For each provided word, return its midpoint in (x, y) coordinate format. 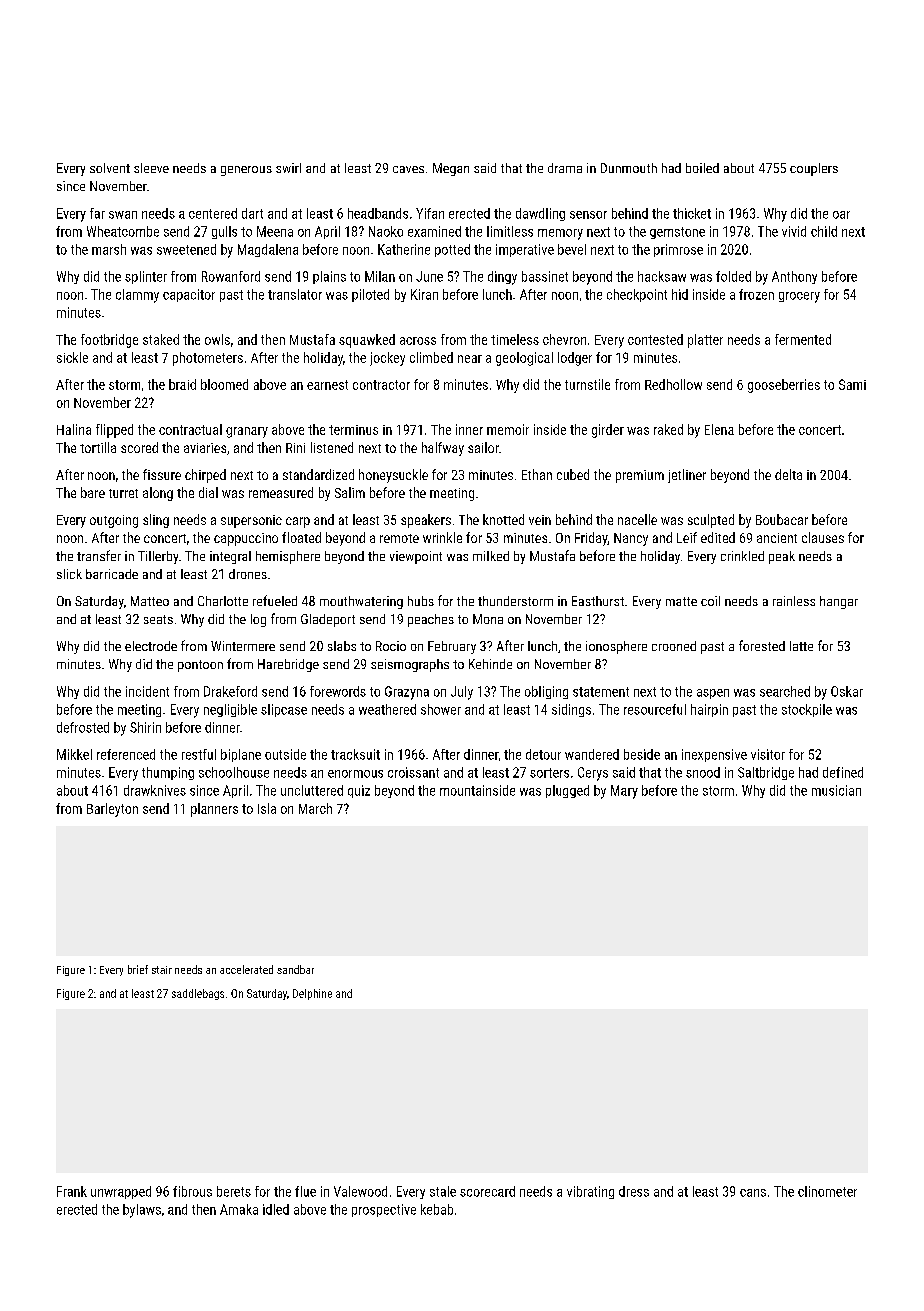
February (452, 647)
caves (408, 169)
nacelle (637, 519)
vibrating (590, 1192)
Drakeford (230, 691)
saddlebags (198, 994)
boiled (702, 168)
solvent (110, 168)
